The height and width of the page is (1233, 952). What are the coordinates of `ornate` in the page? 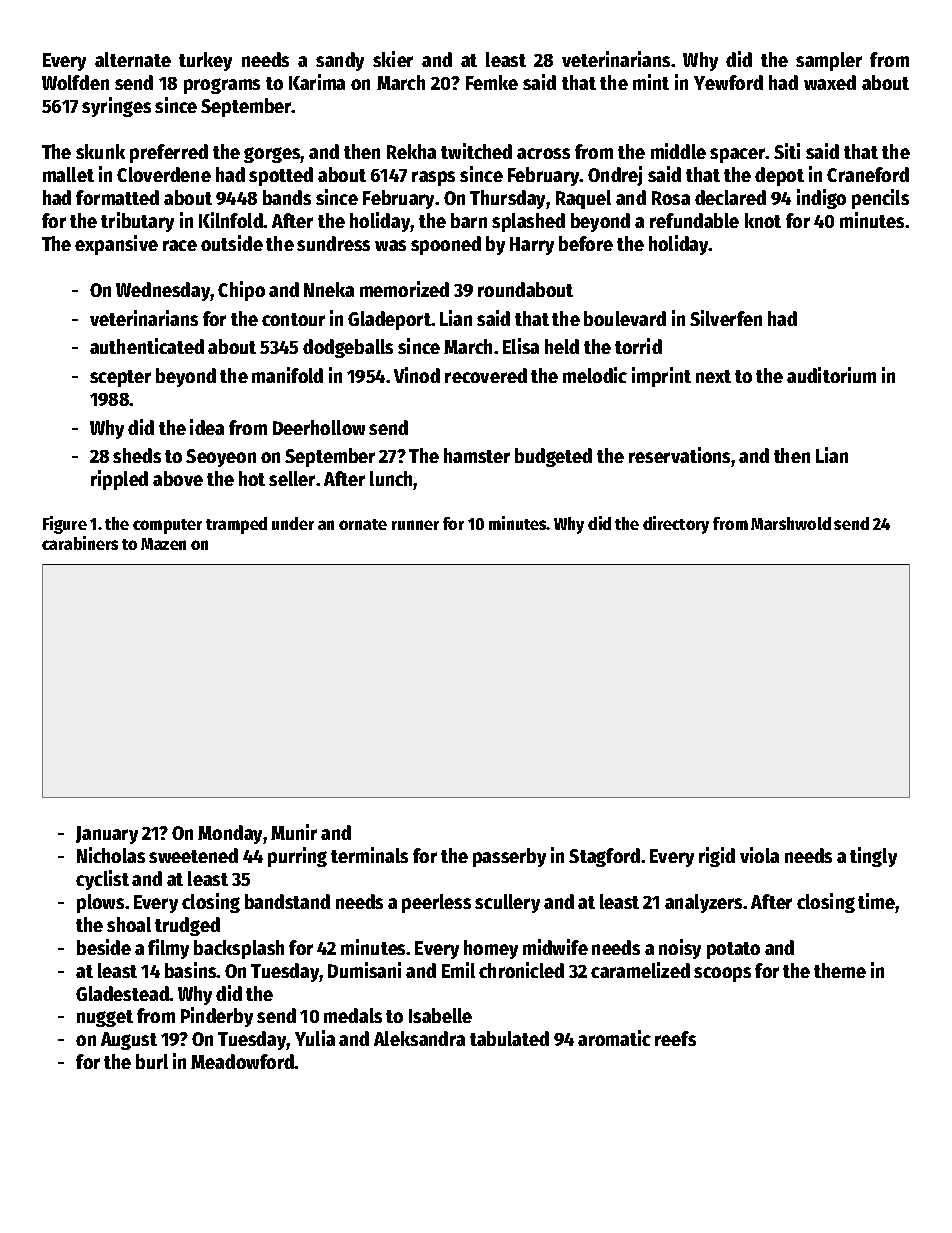 It's located at (363, 524).
